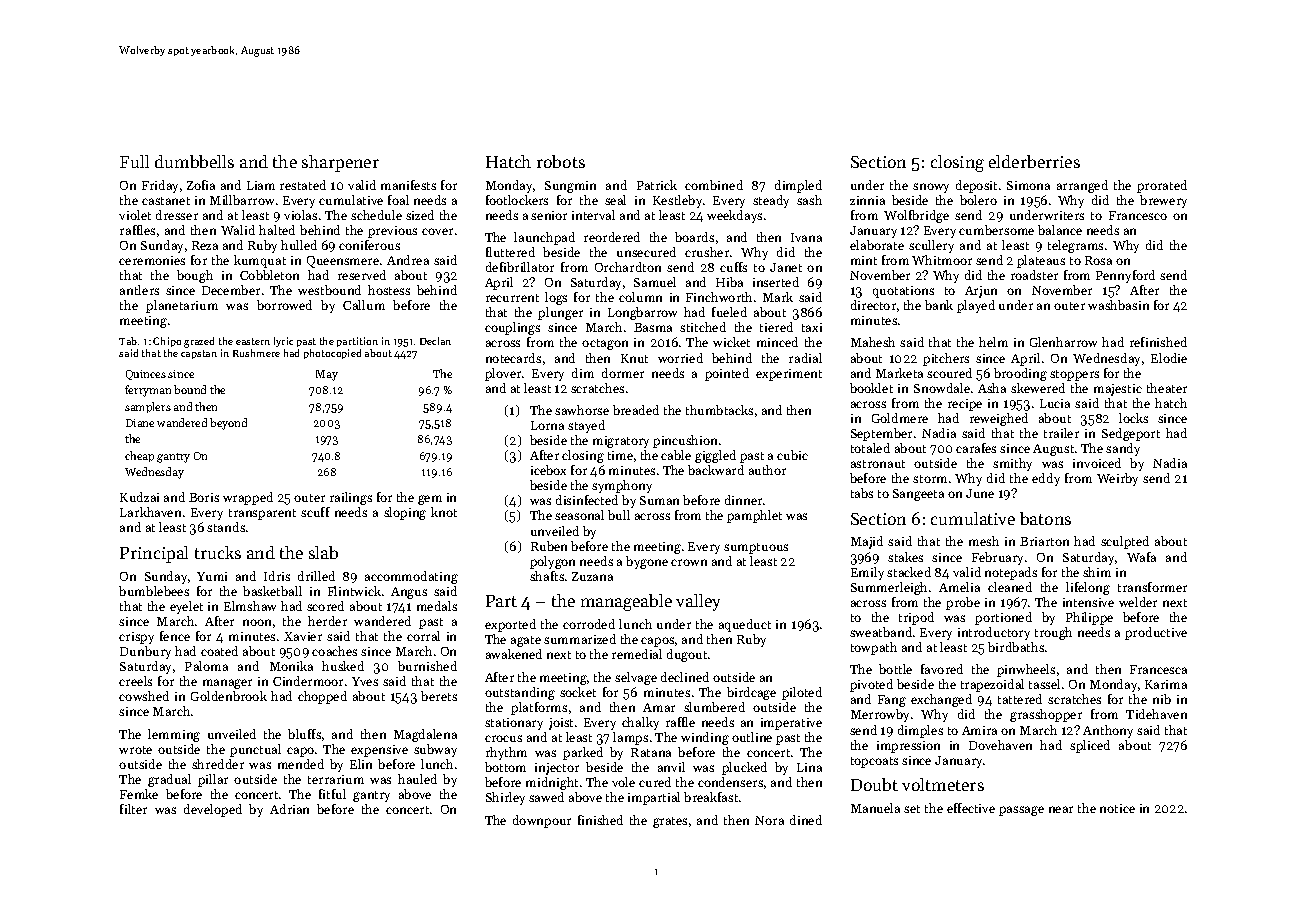  I want to click on Principal, so click(154, 554).
